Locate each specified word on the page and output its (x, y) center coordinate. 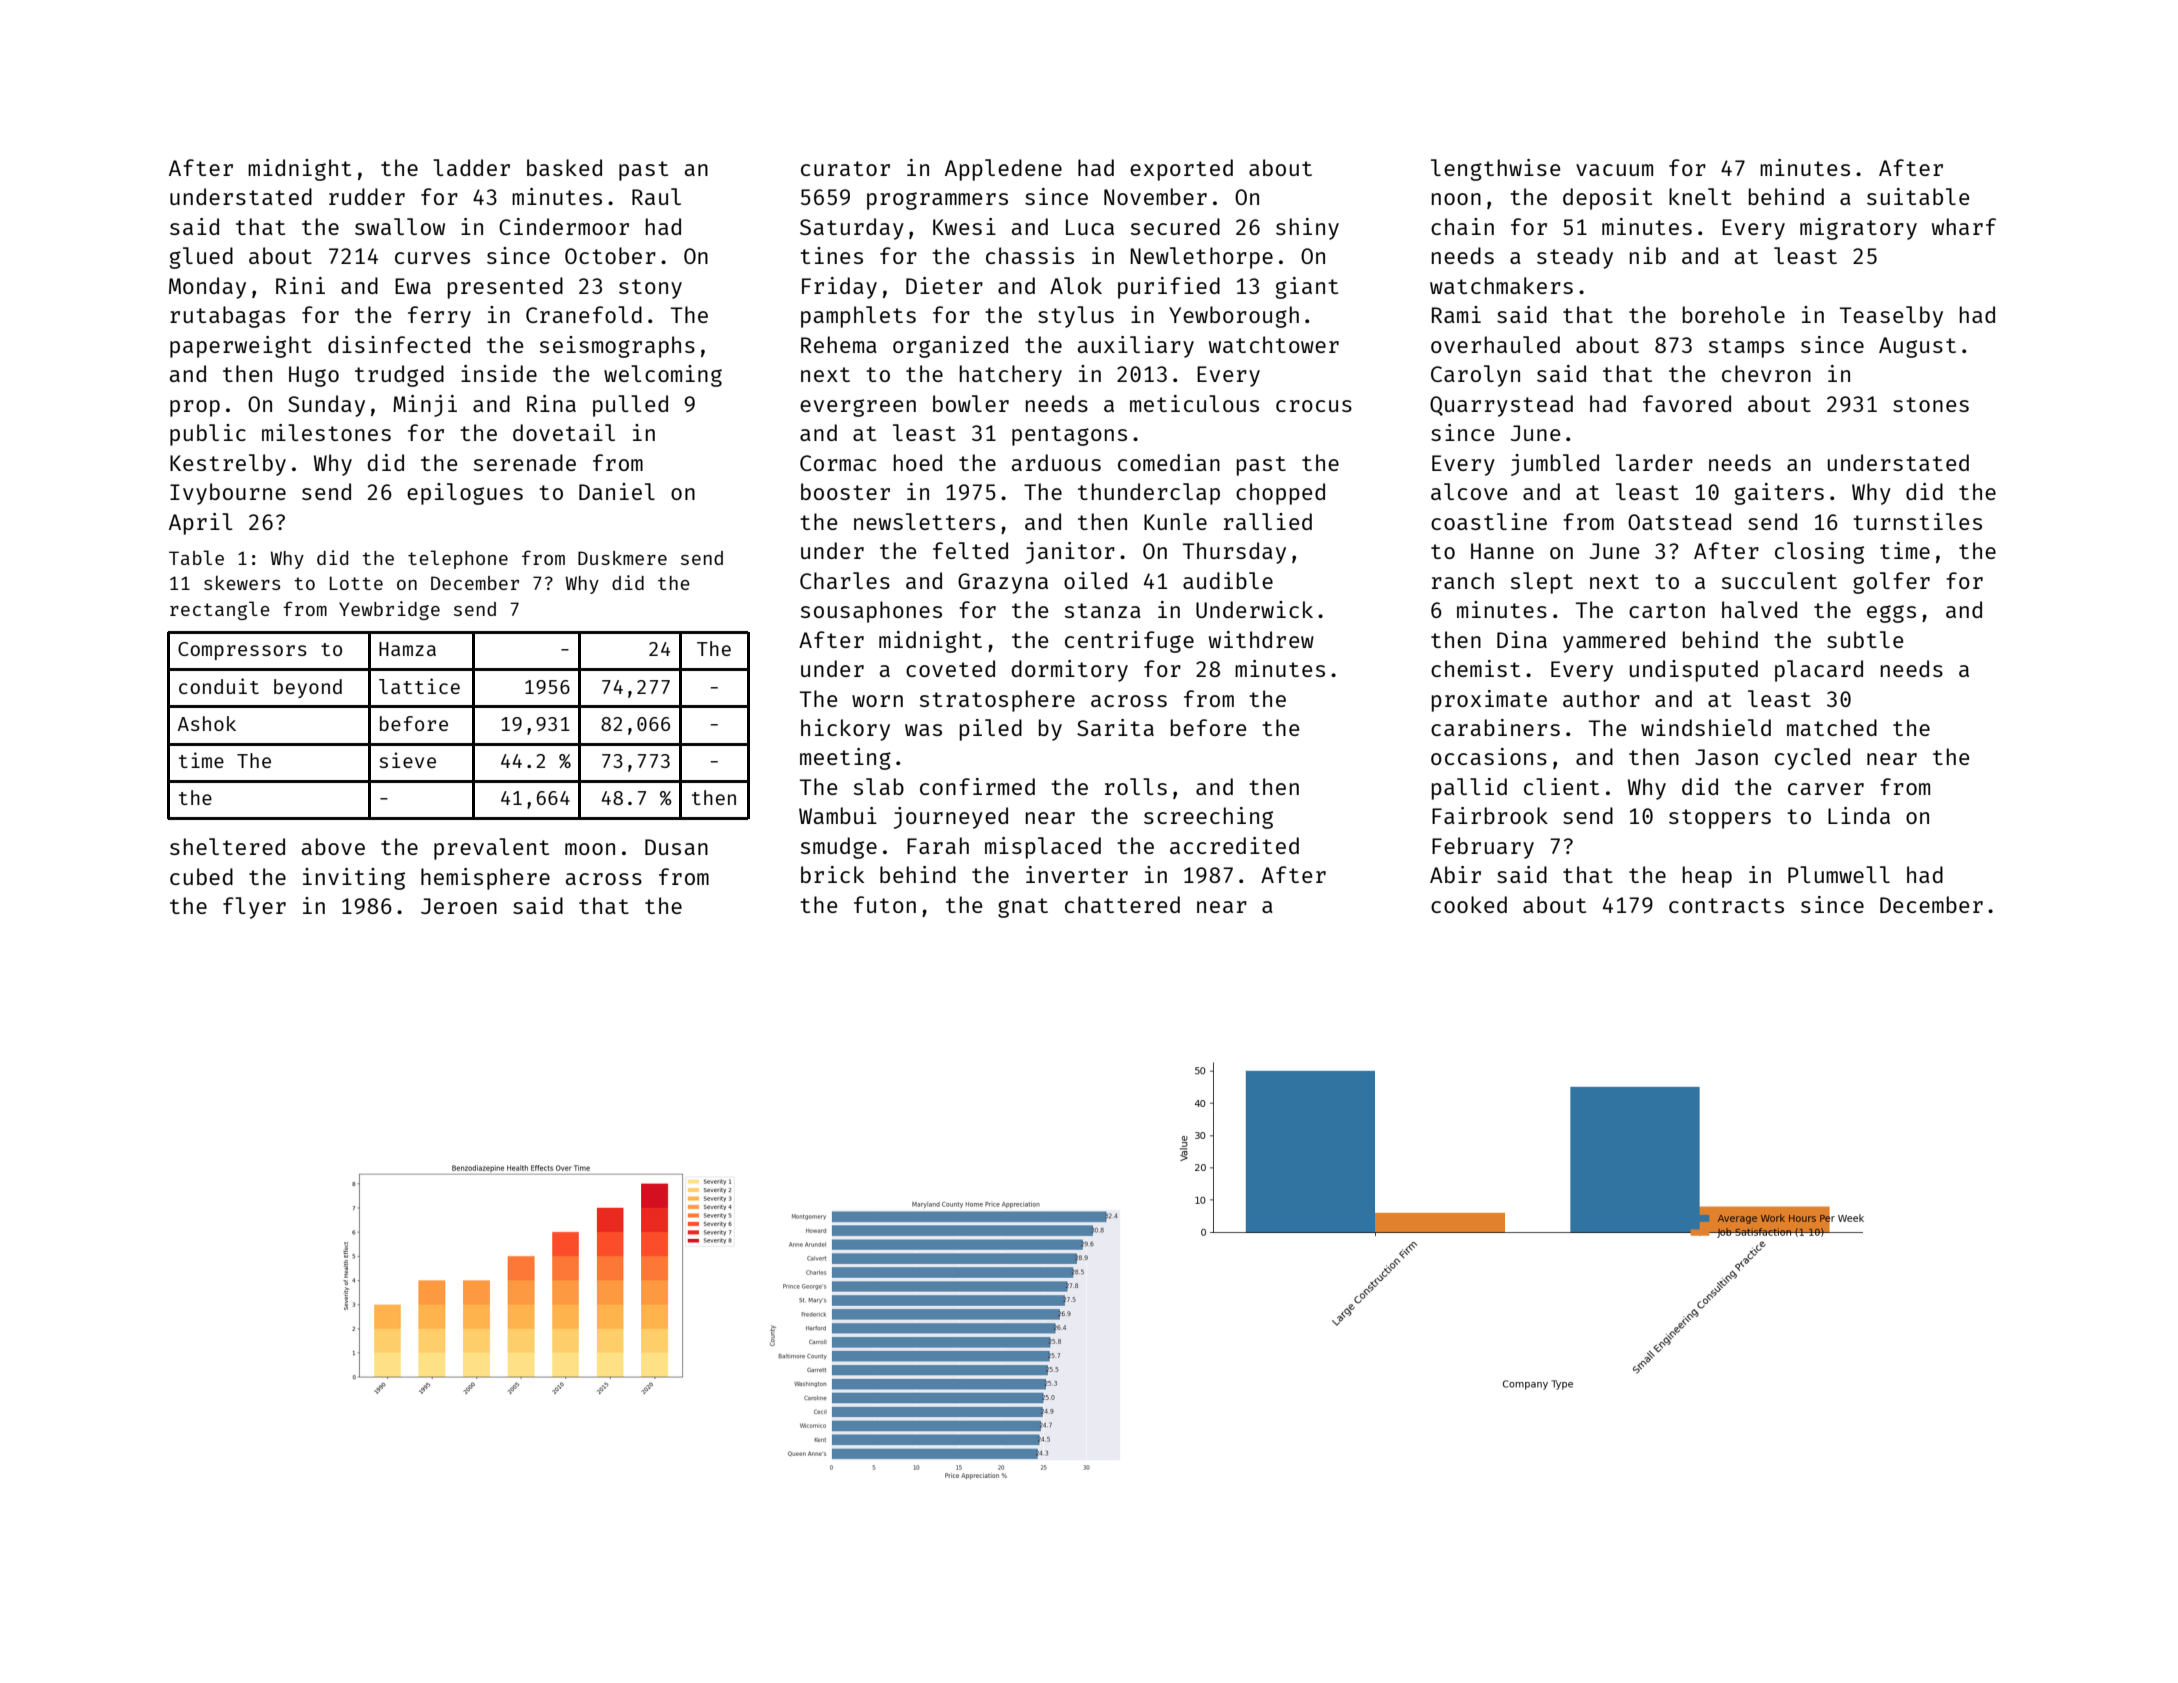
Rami (1456, 314)
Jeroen (459, 906)
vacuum (1614, 170)
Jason (1726, 757)
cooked (1469, 904)
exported (1181, 170)
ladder (471, 167)
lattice (419, 686)
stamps (1746, 348)
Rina (551, 403)
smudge (839, 848)
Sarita (1115, 727)
